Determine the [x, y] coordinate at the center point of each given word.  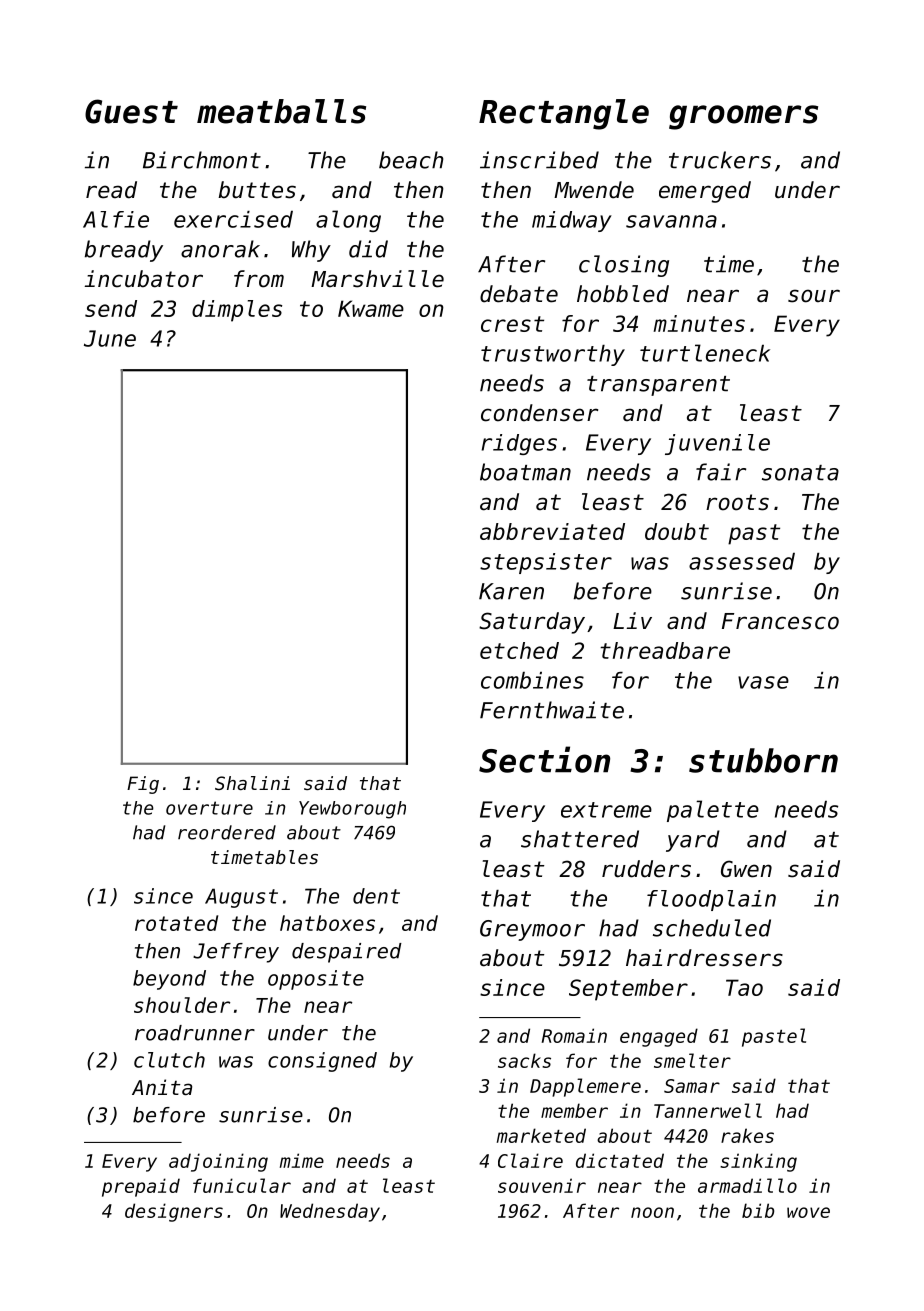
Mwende [594, 190]
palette [713, 811]
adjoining [218, 1162]
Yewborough [352, 810]
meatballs [281, 111]
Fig [143, 785]
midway [572, 221]
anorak [220, 249]
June [110, 338]
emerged [705, 192]
